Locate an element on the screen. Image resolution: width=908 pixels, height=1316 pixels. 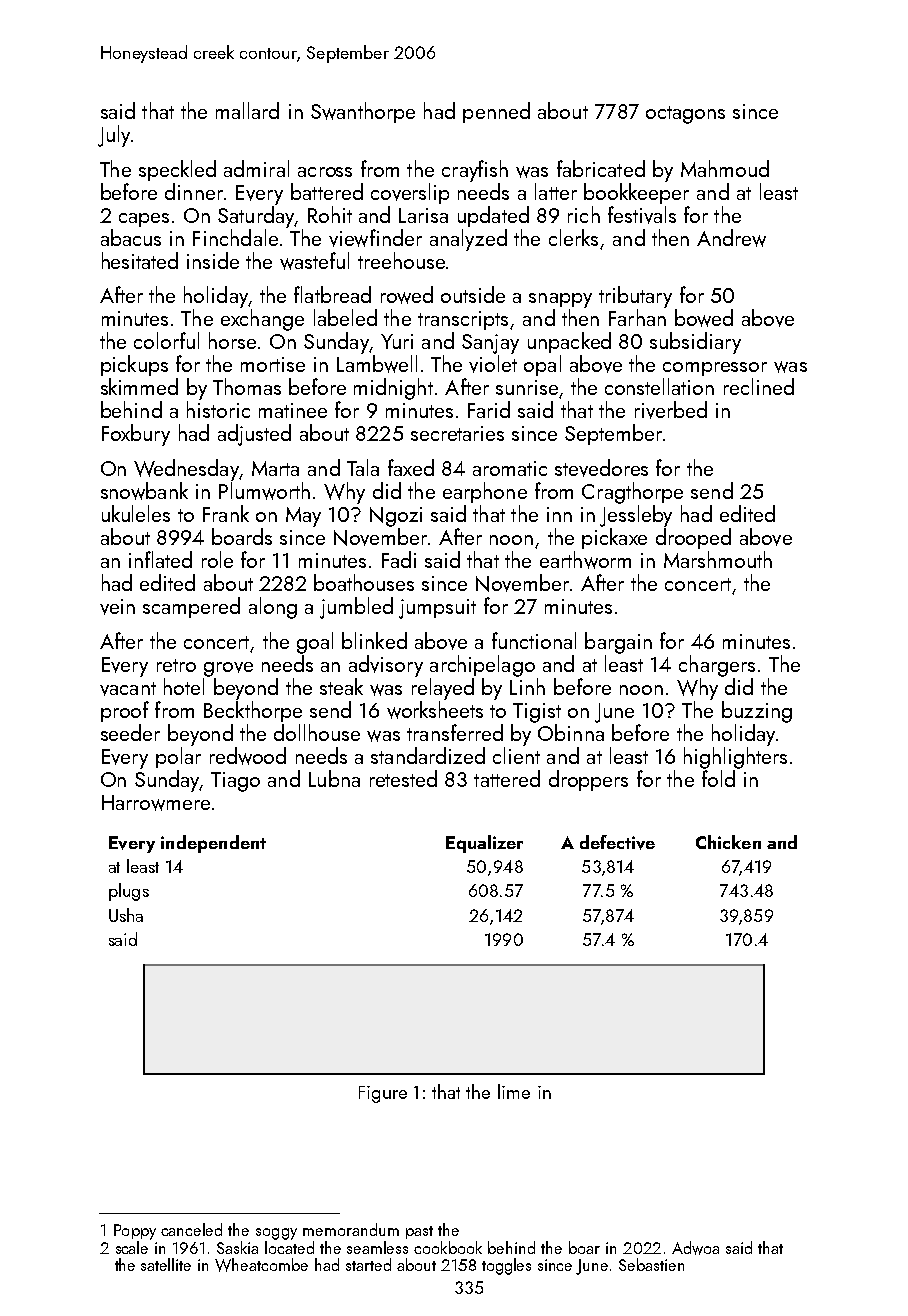
subsidiary is located at coordinates (695, 343).
